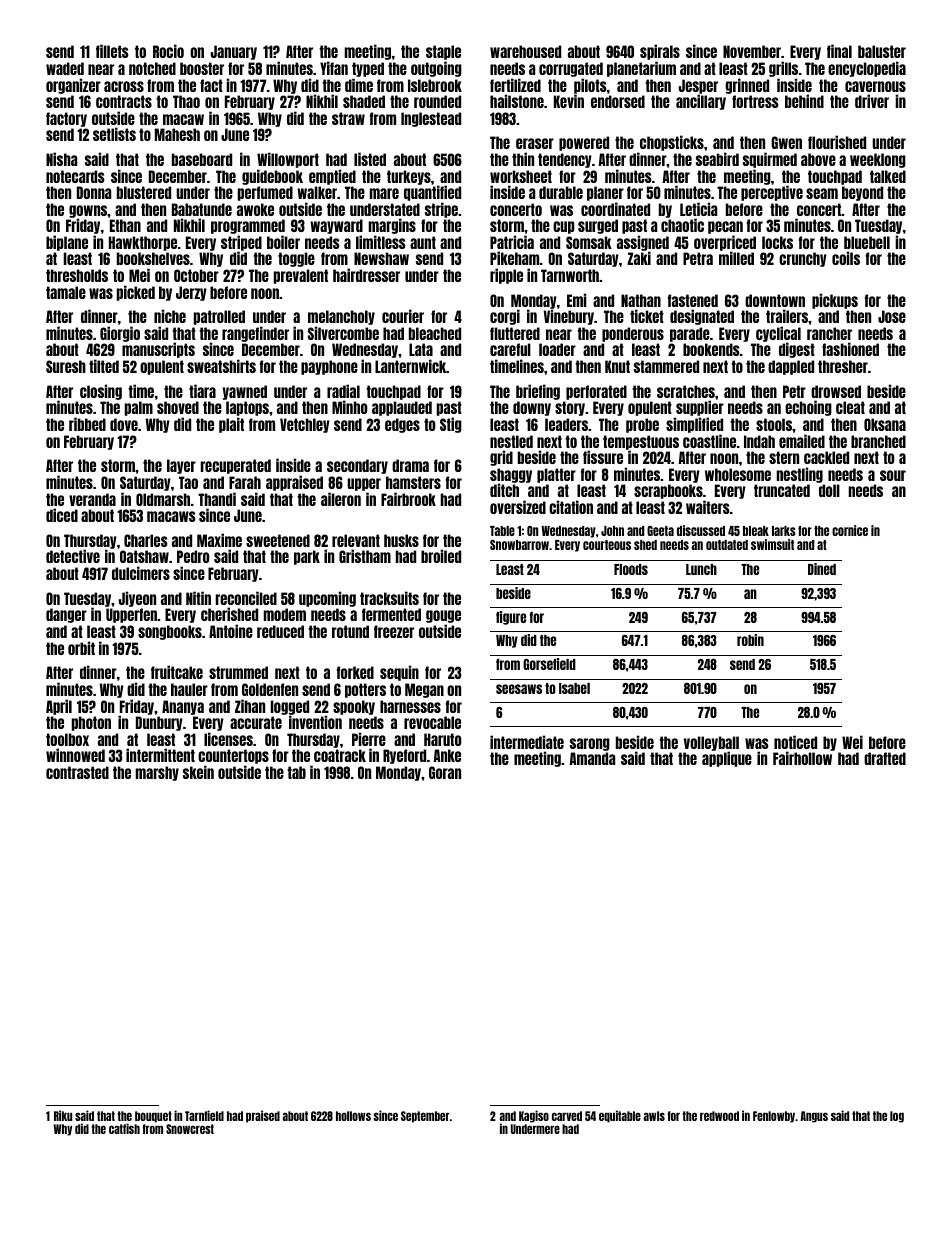 This document has width=952, height=1233. I want to click on Dined, so click(822, 569).
